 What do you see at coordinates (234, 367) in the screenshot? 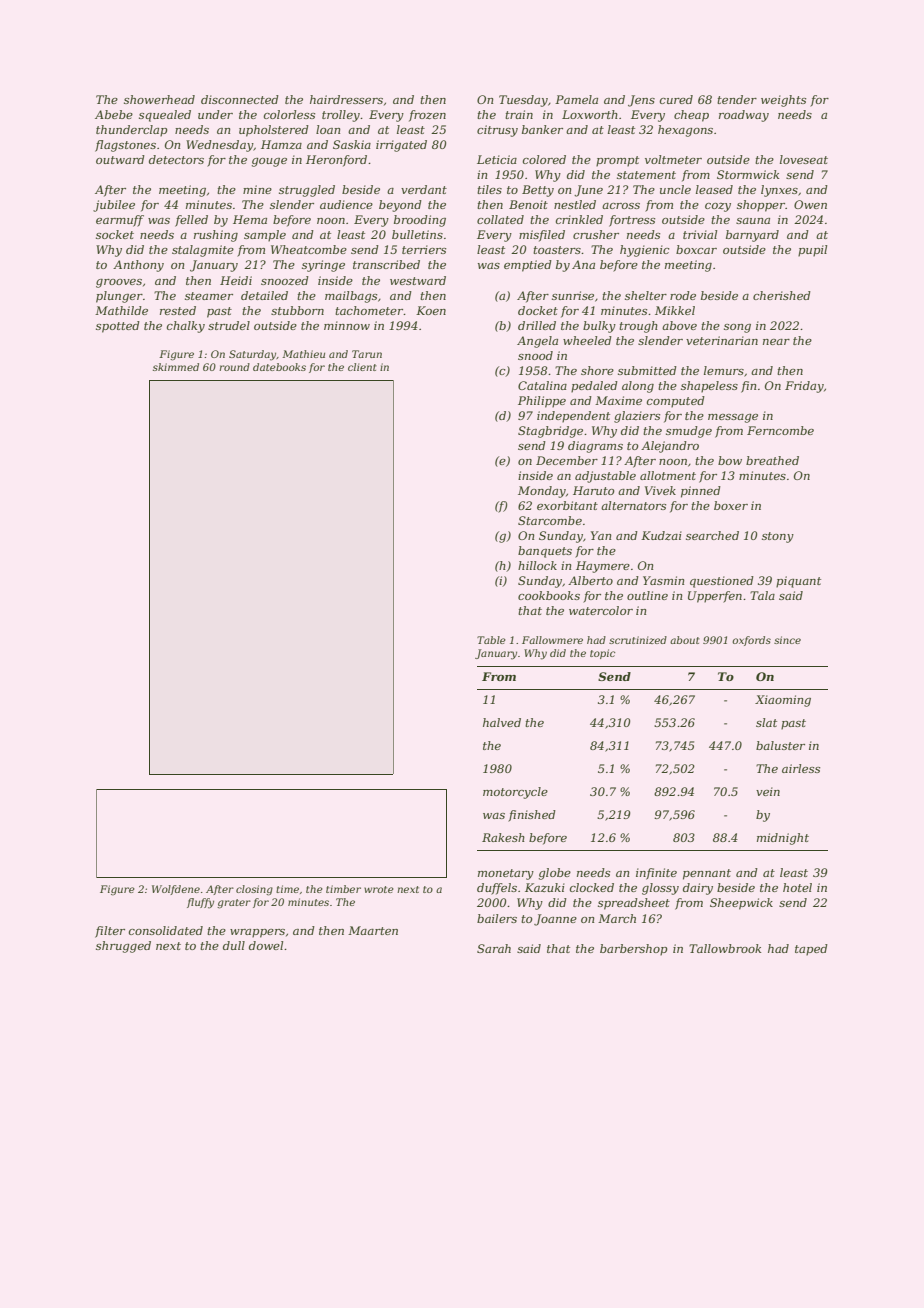
I see `round` at bounding box center [234, 367].
